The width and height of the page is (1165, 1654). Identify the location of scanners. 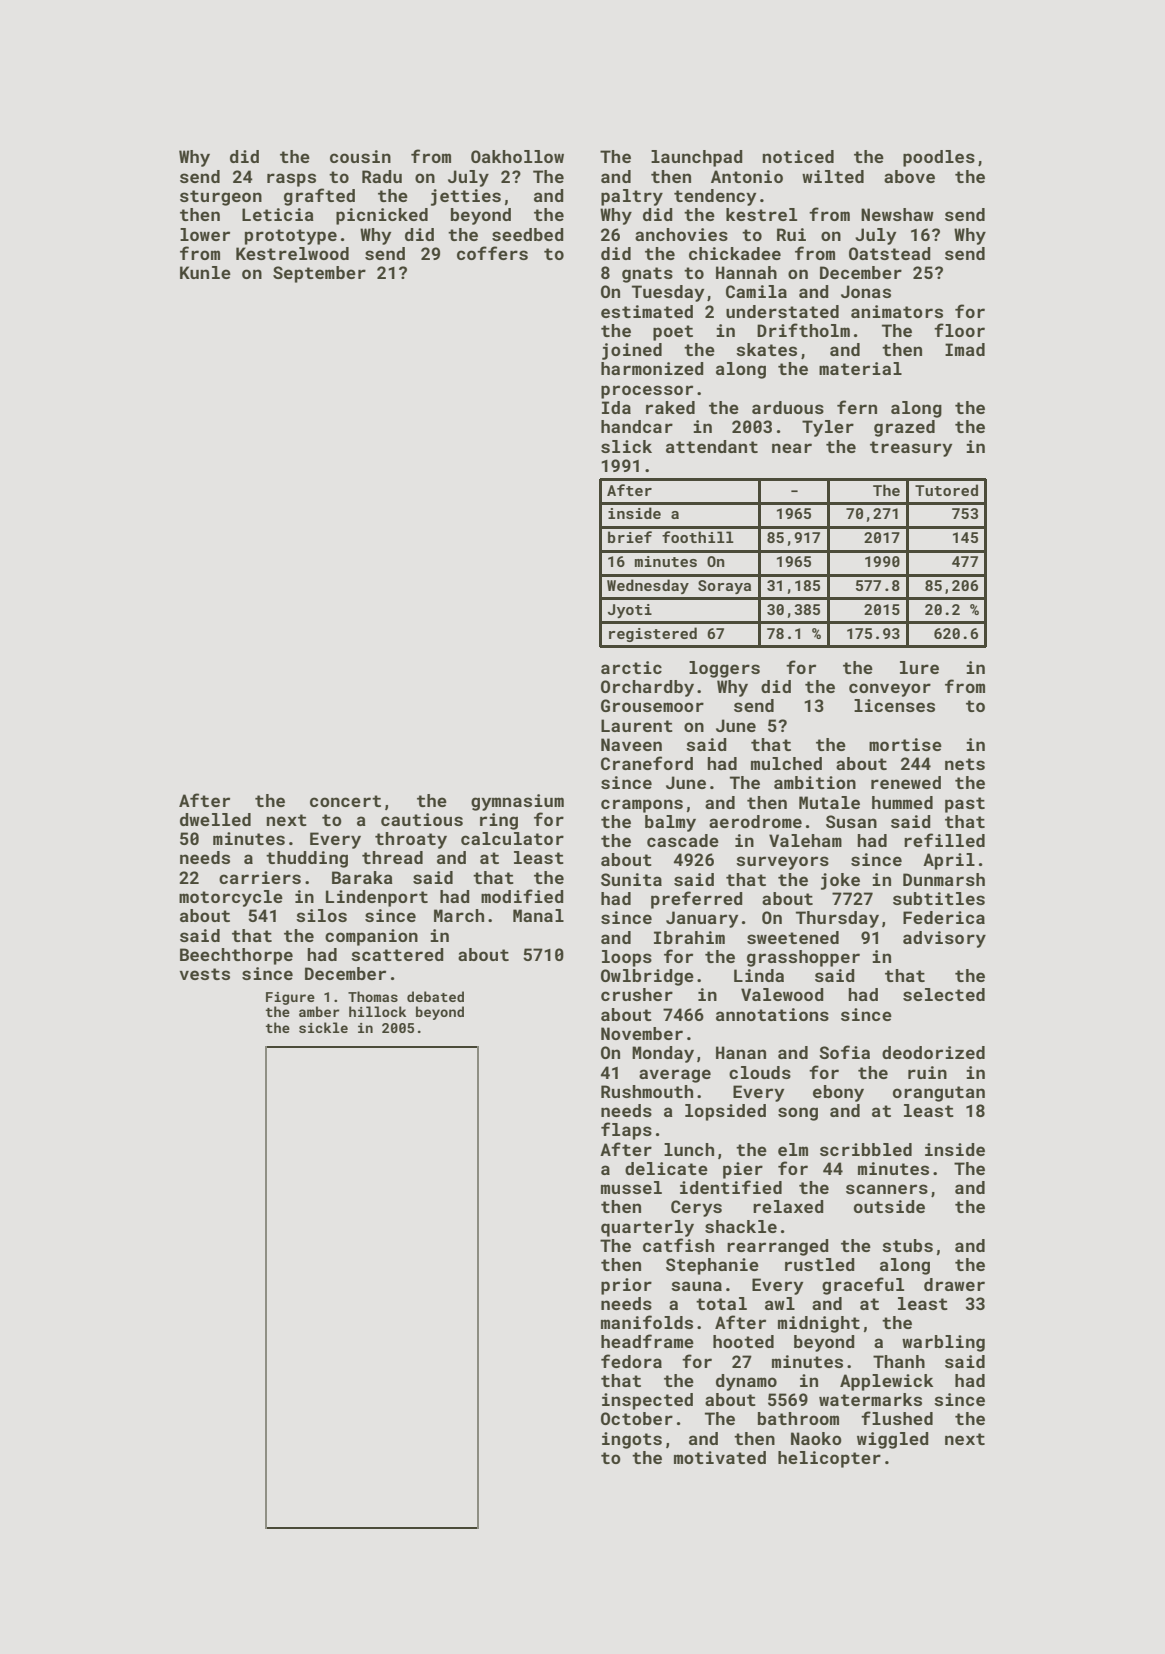
(887, 1189).
